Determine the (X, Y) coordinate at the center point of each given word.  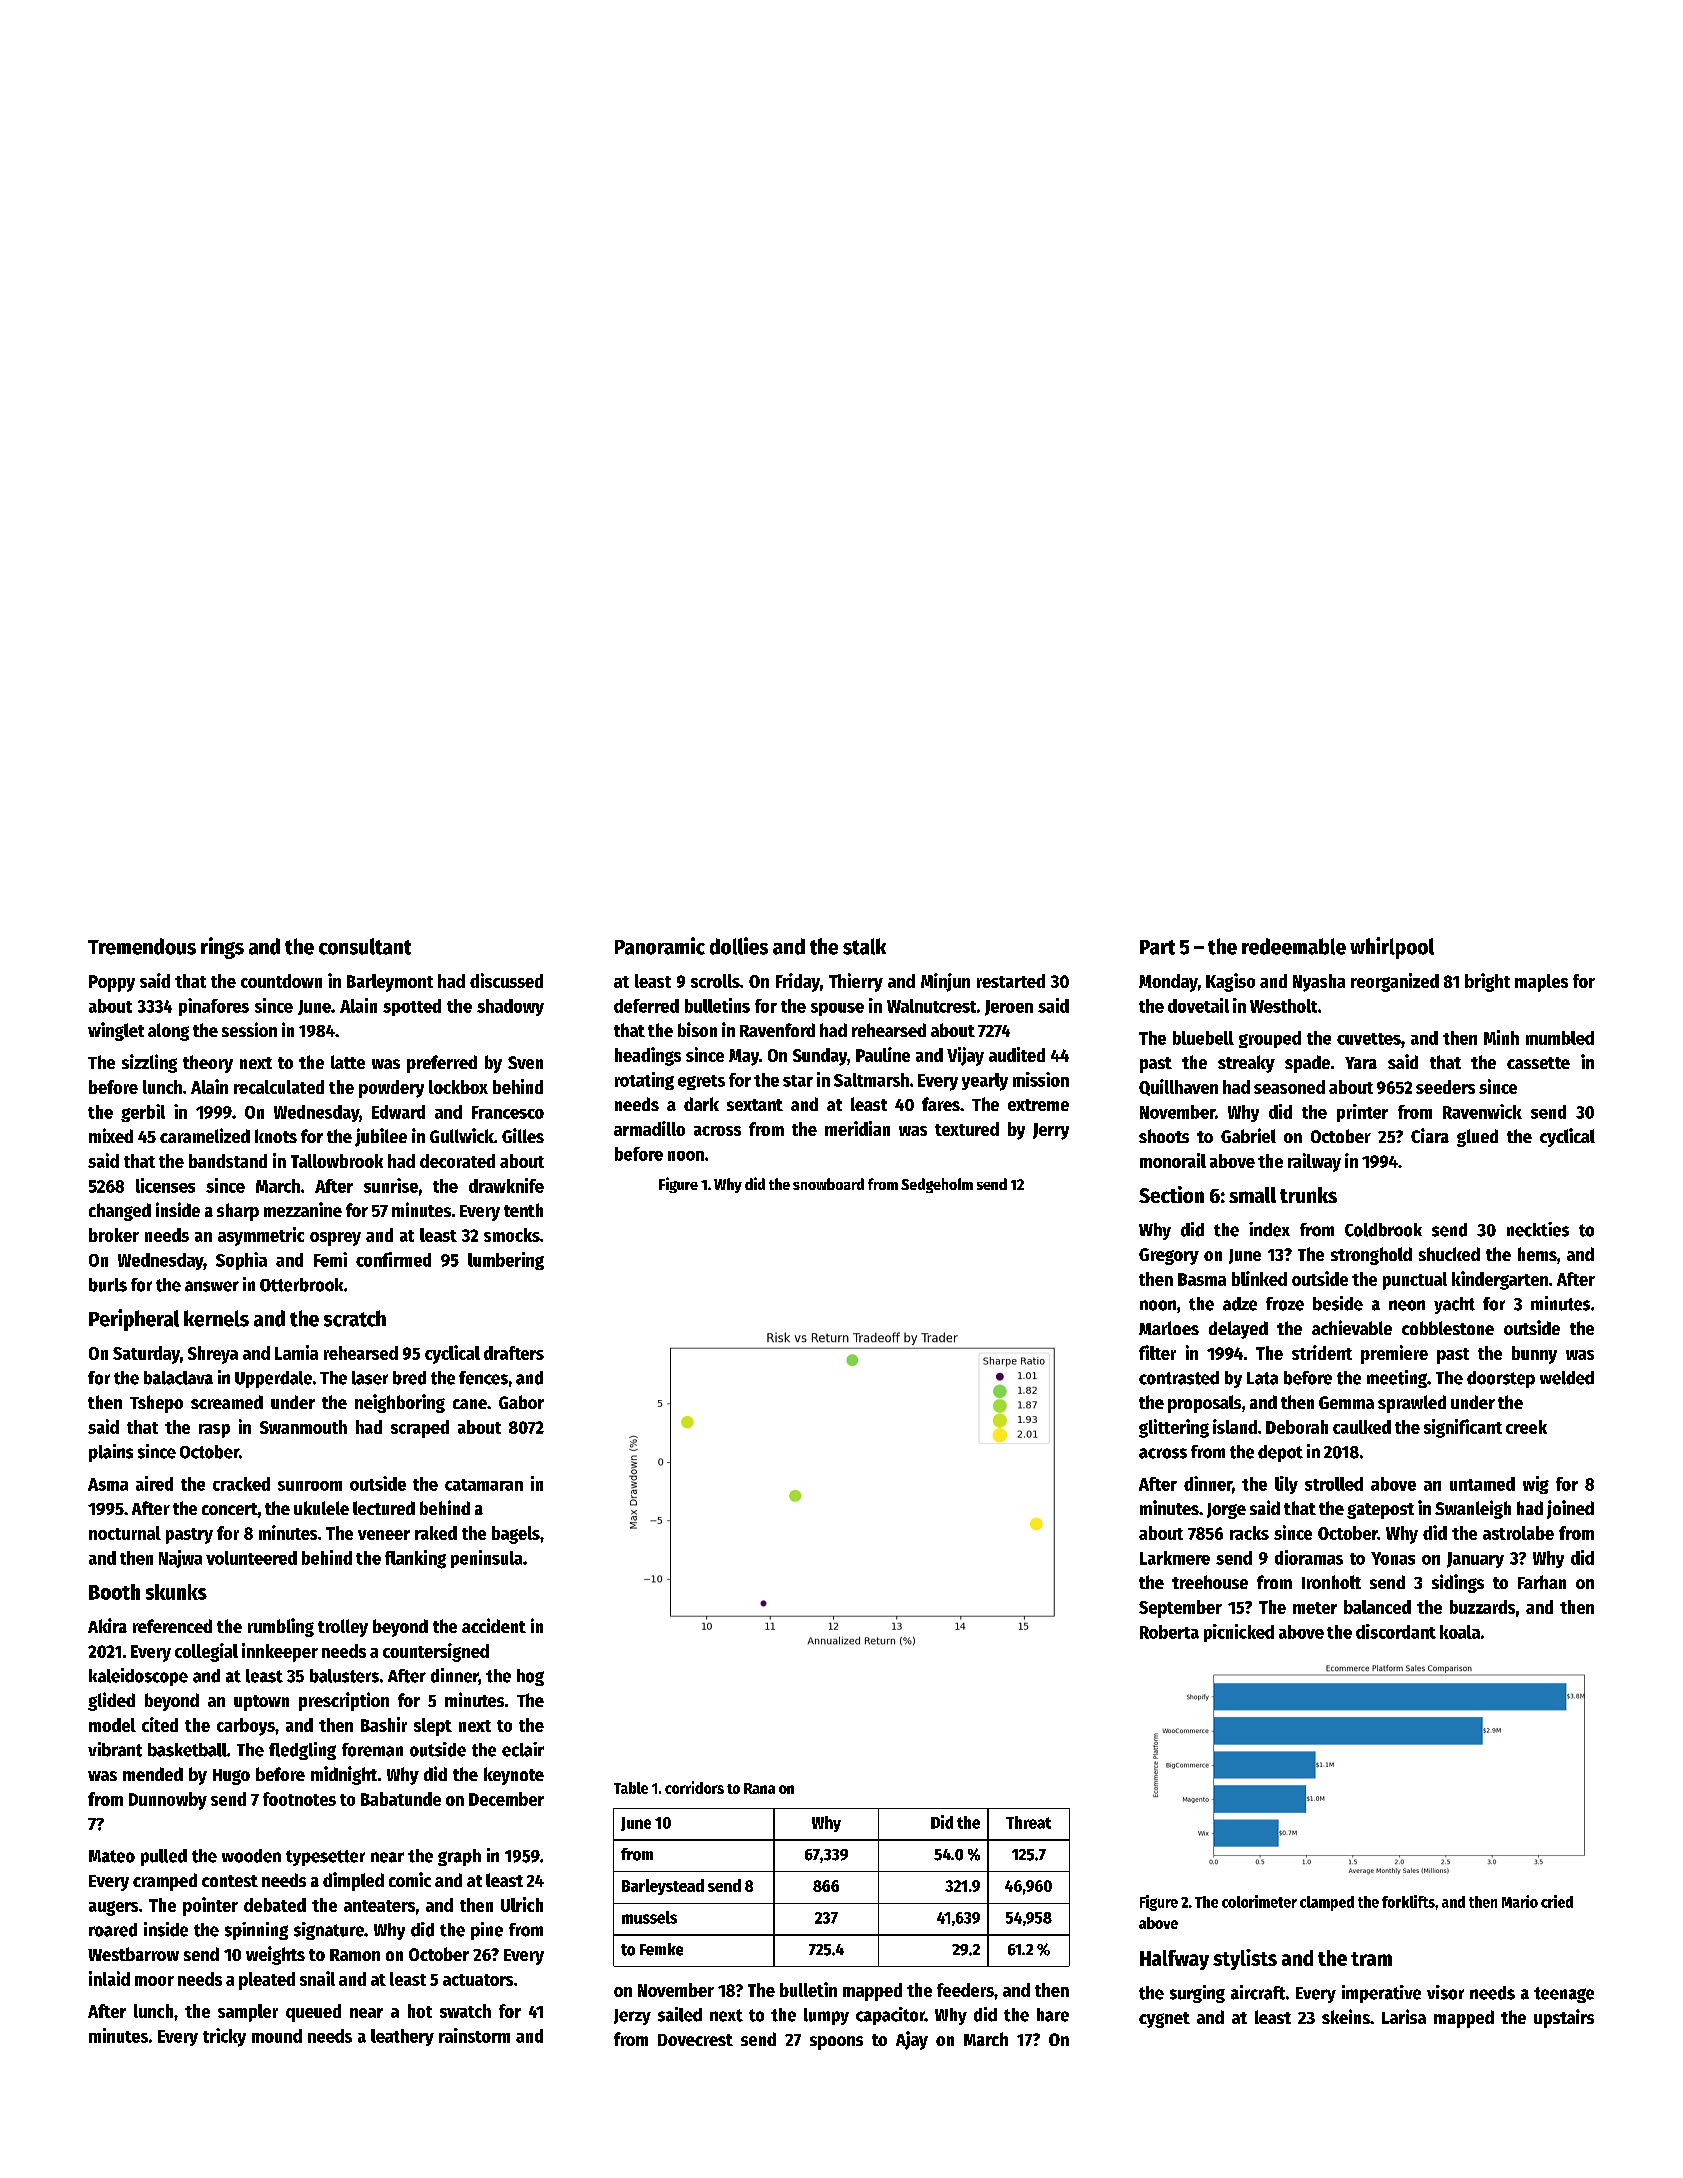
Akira (107, 1625)
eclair (523, 1749)
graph (459, 1857)
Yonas (1393, 1558)
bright (1487, 982)
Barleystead (663, 1887)
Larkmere (1175, 1558)
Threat (1028, 1822)
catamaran (484, 1485)
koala (1460, 1632)
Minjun (945, 982)
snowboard (828, 1184)
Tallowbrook (337, 1161)
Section (1171, 1194)
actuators (478, 1980)
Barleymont (390, 983)
